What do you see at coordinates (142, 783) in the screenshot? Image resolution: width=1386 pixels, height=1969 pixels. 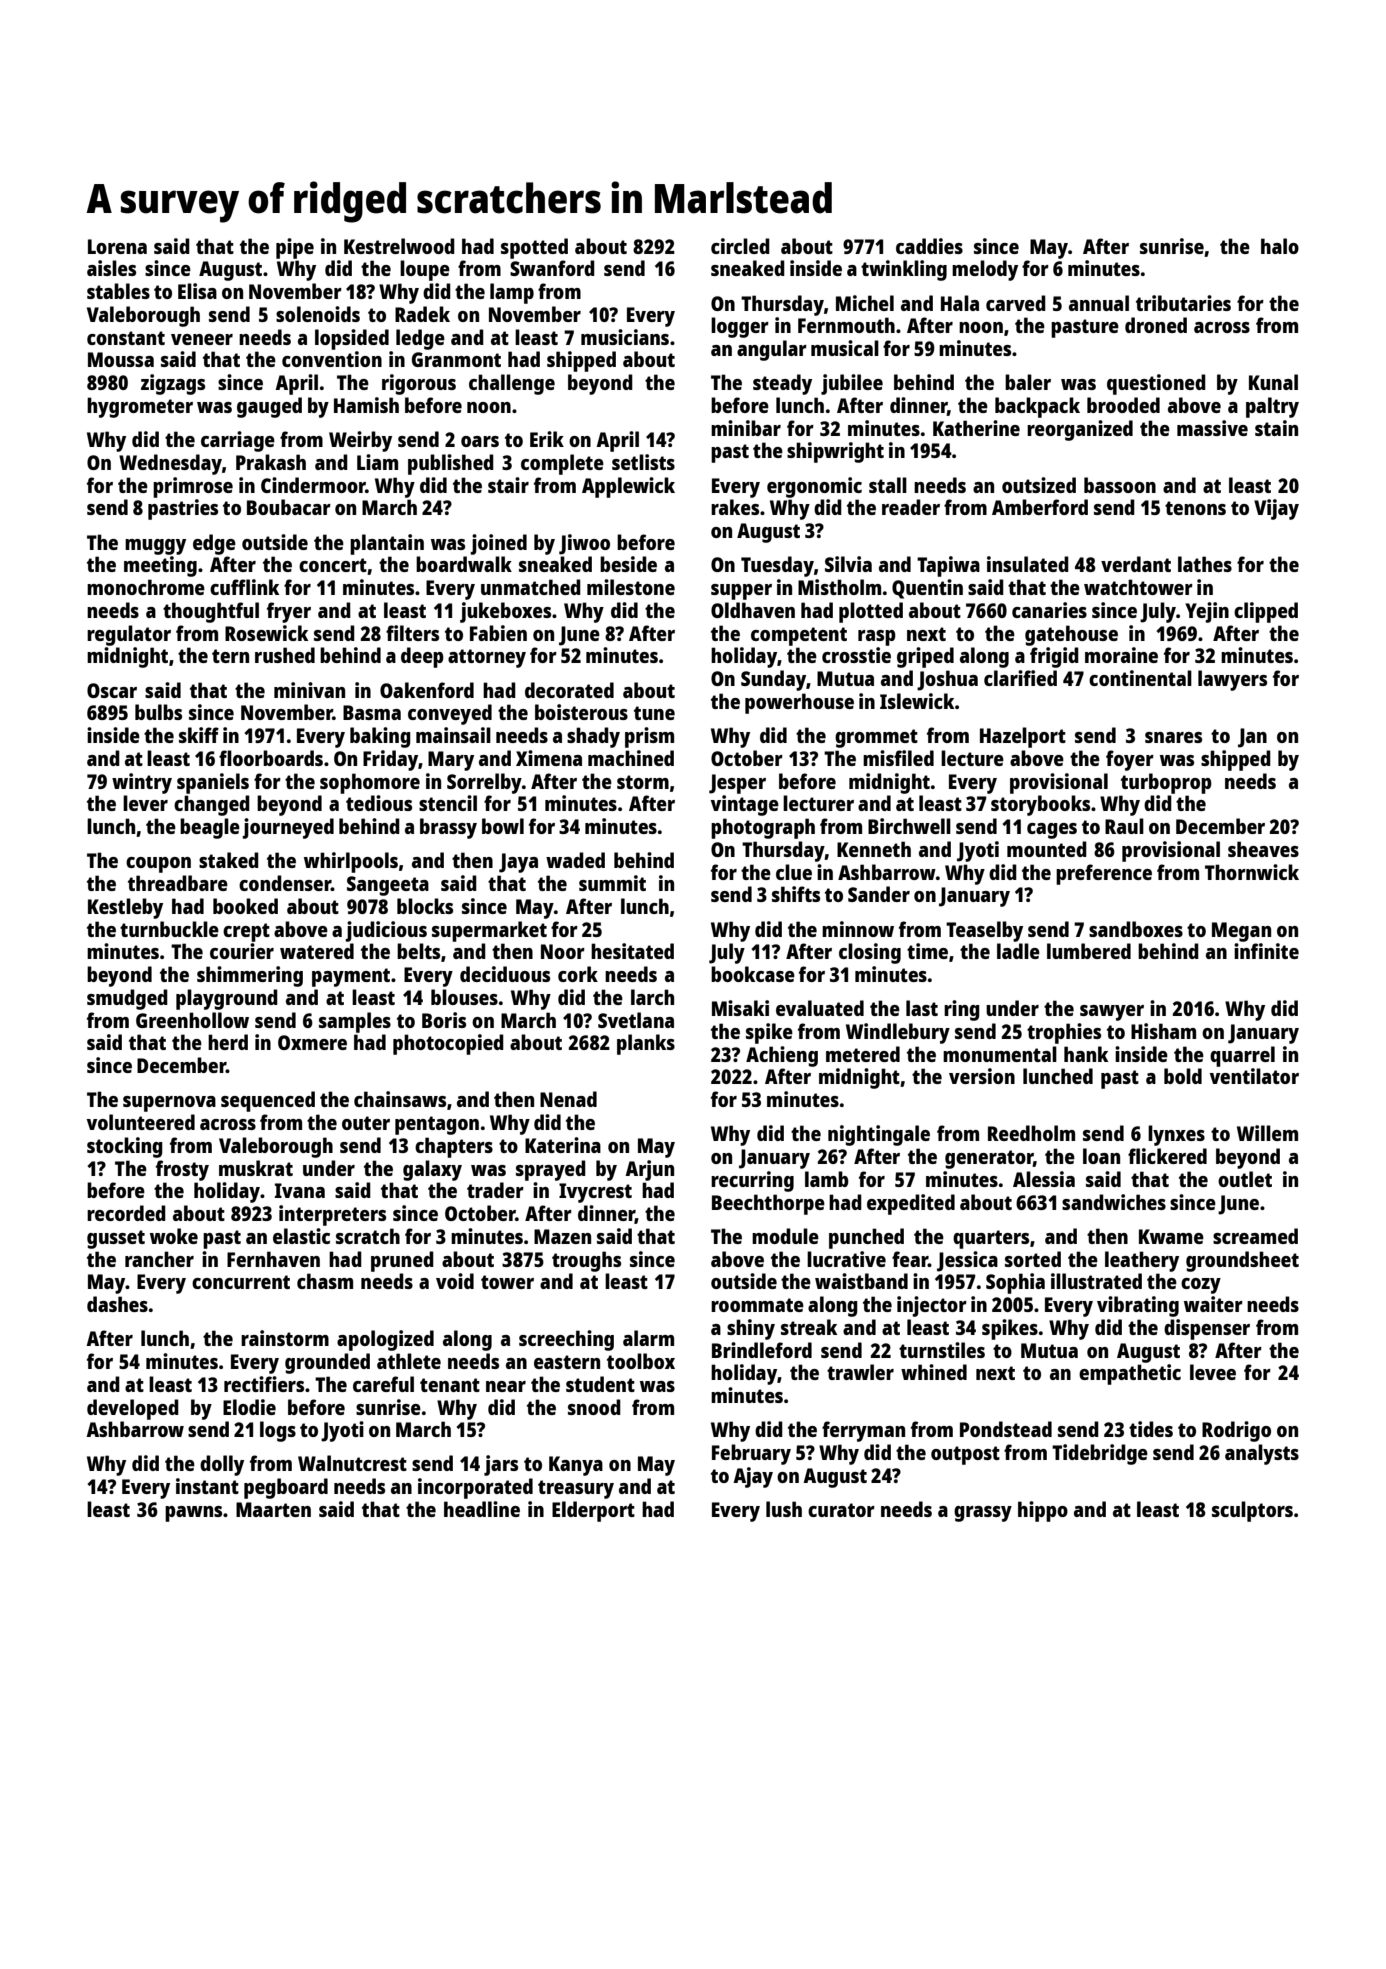 I see `wintry` at bounding box center [142, 783].
